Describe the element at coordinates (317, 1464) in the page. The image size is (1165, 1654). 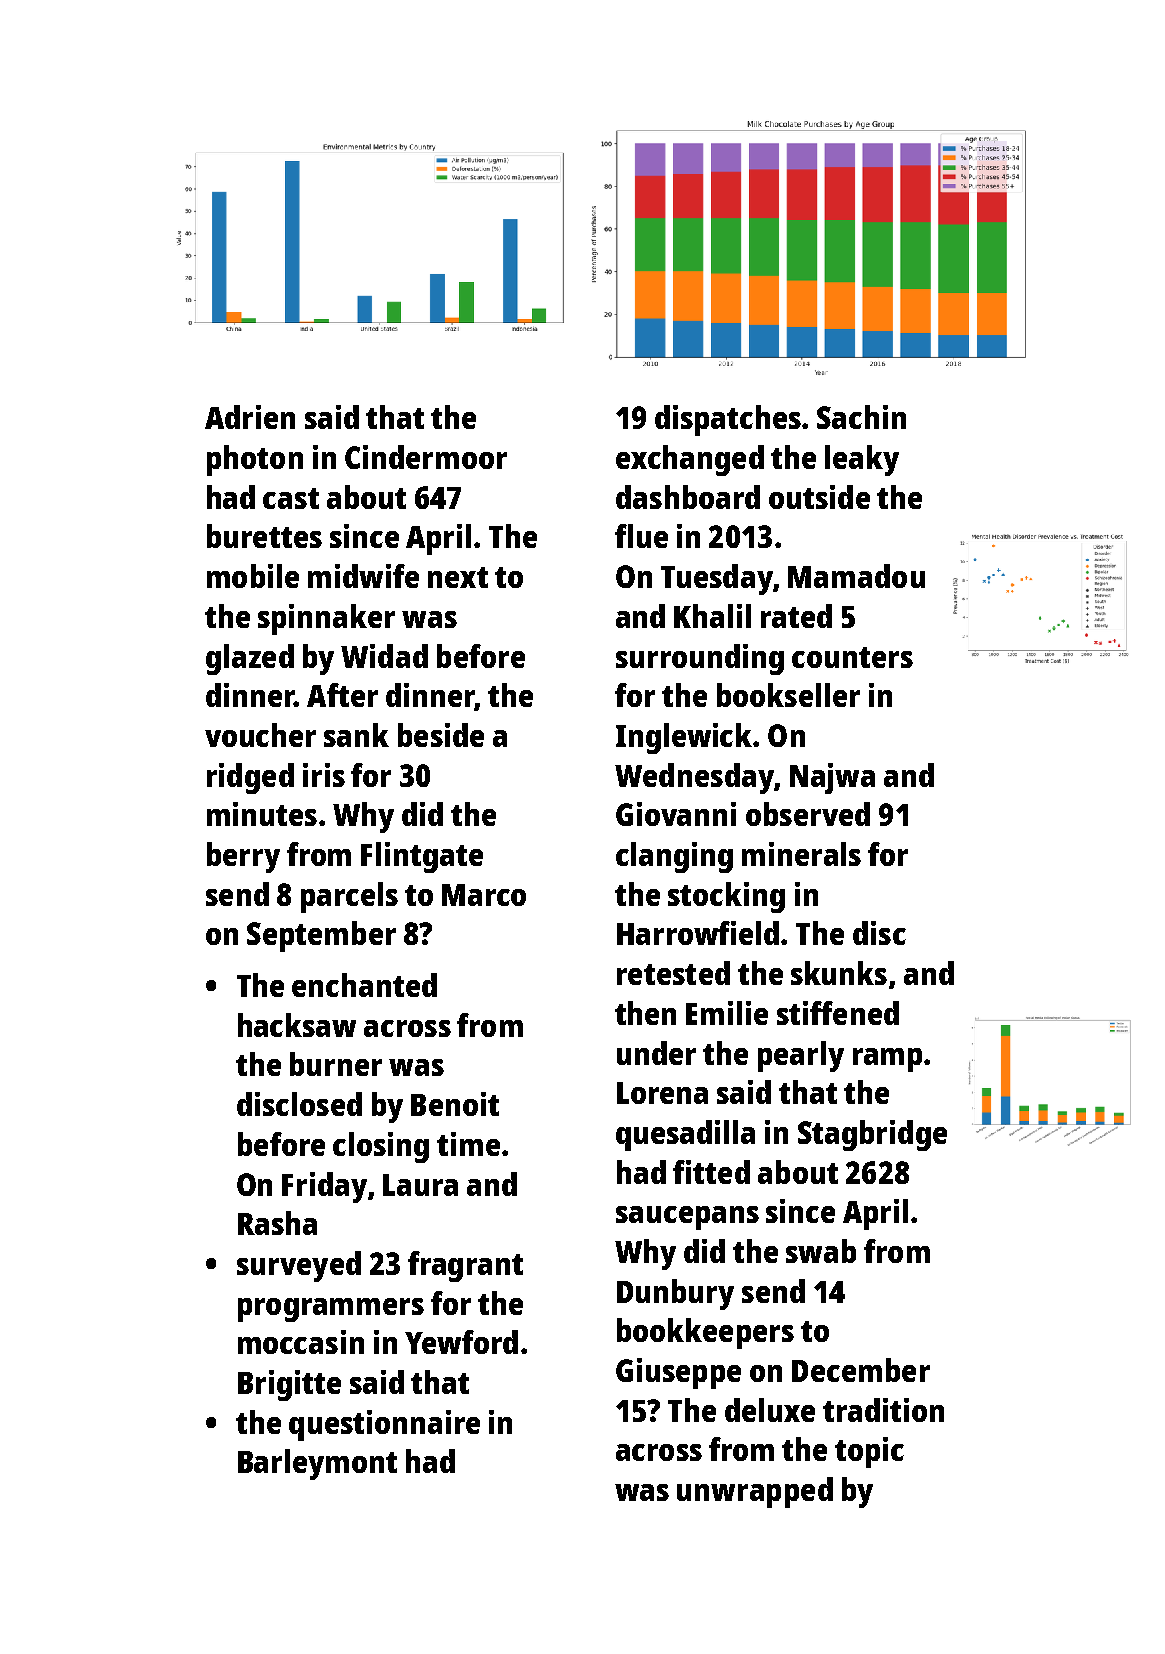
I see `Barleymont` at that location.
